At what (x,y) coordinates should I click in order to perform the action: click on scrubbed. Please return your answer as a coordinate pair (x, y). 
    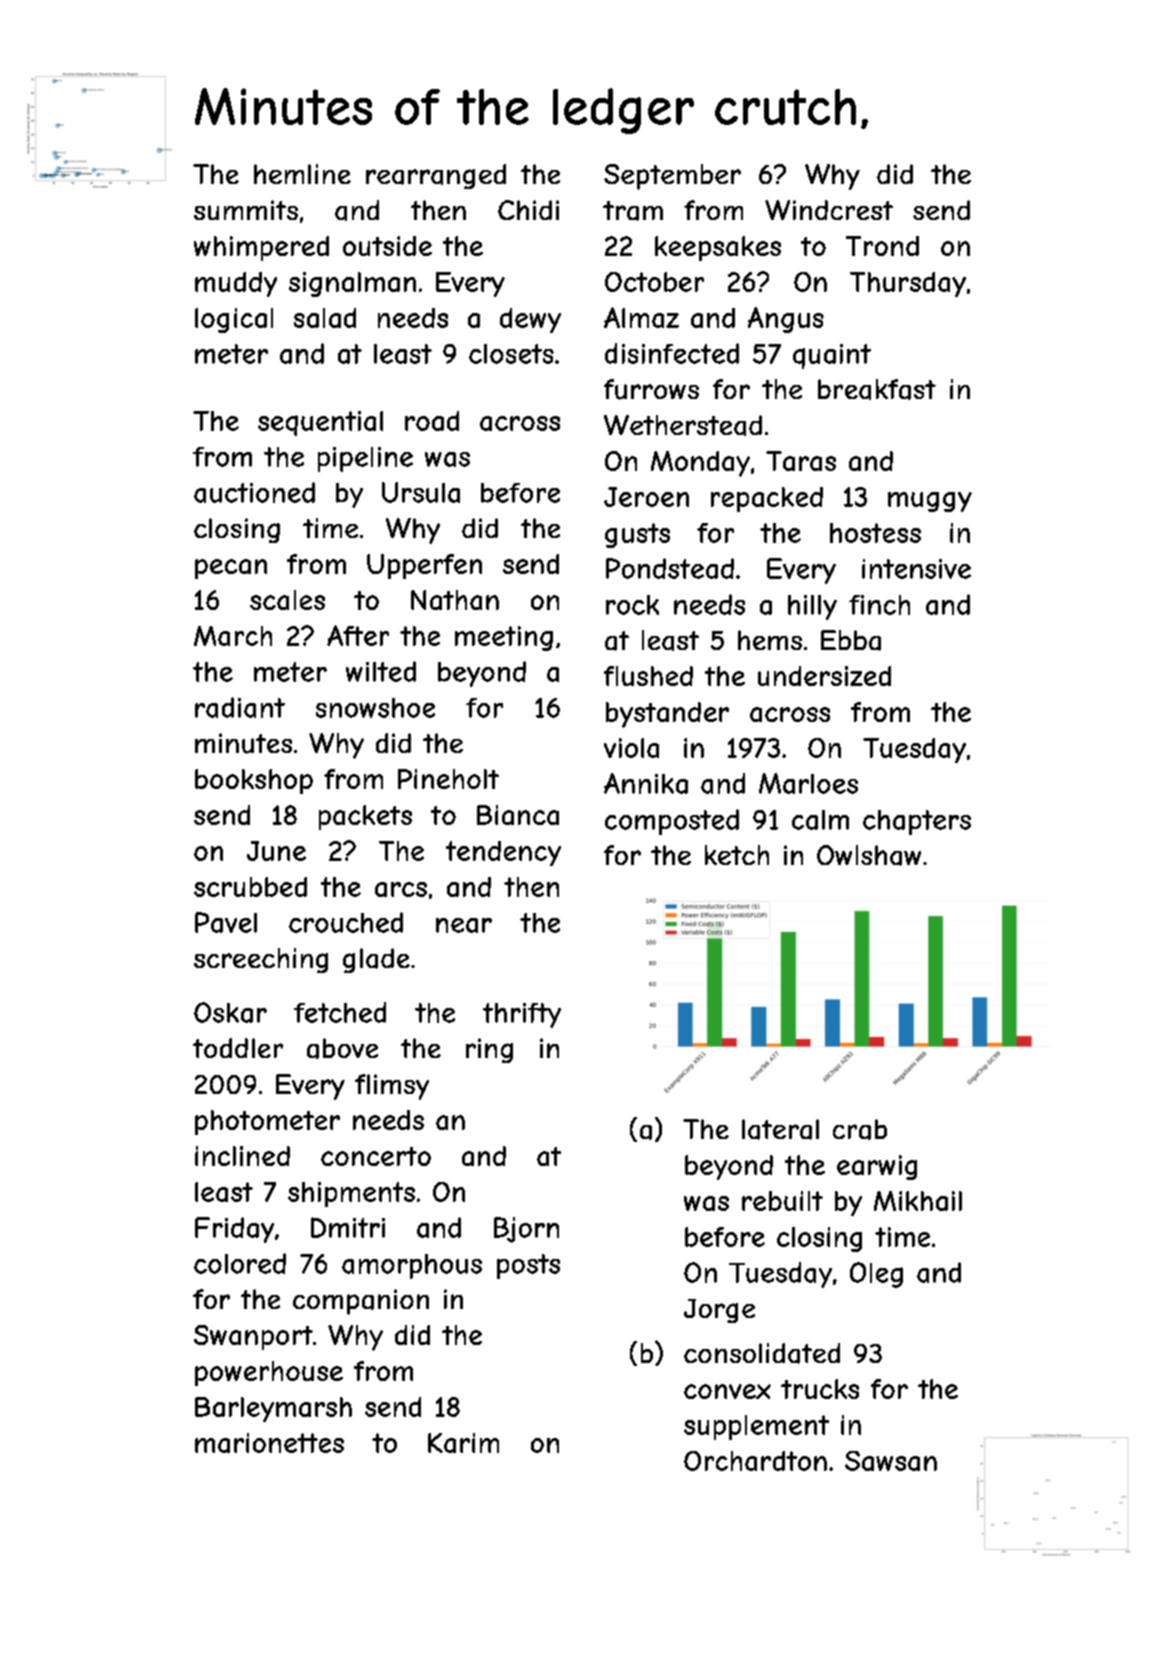
    Looking at the image, I should click on (250, 887).
